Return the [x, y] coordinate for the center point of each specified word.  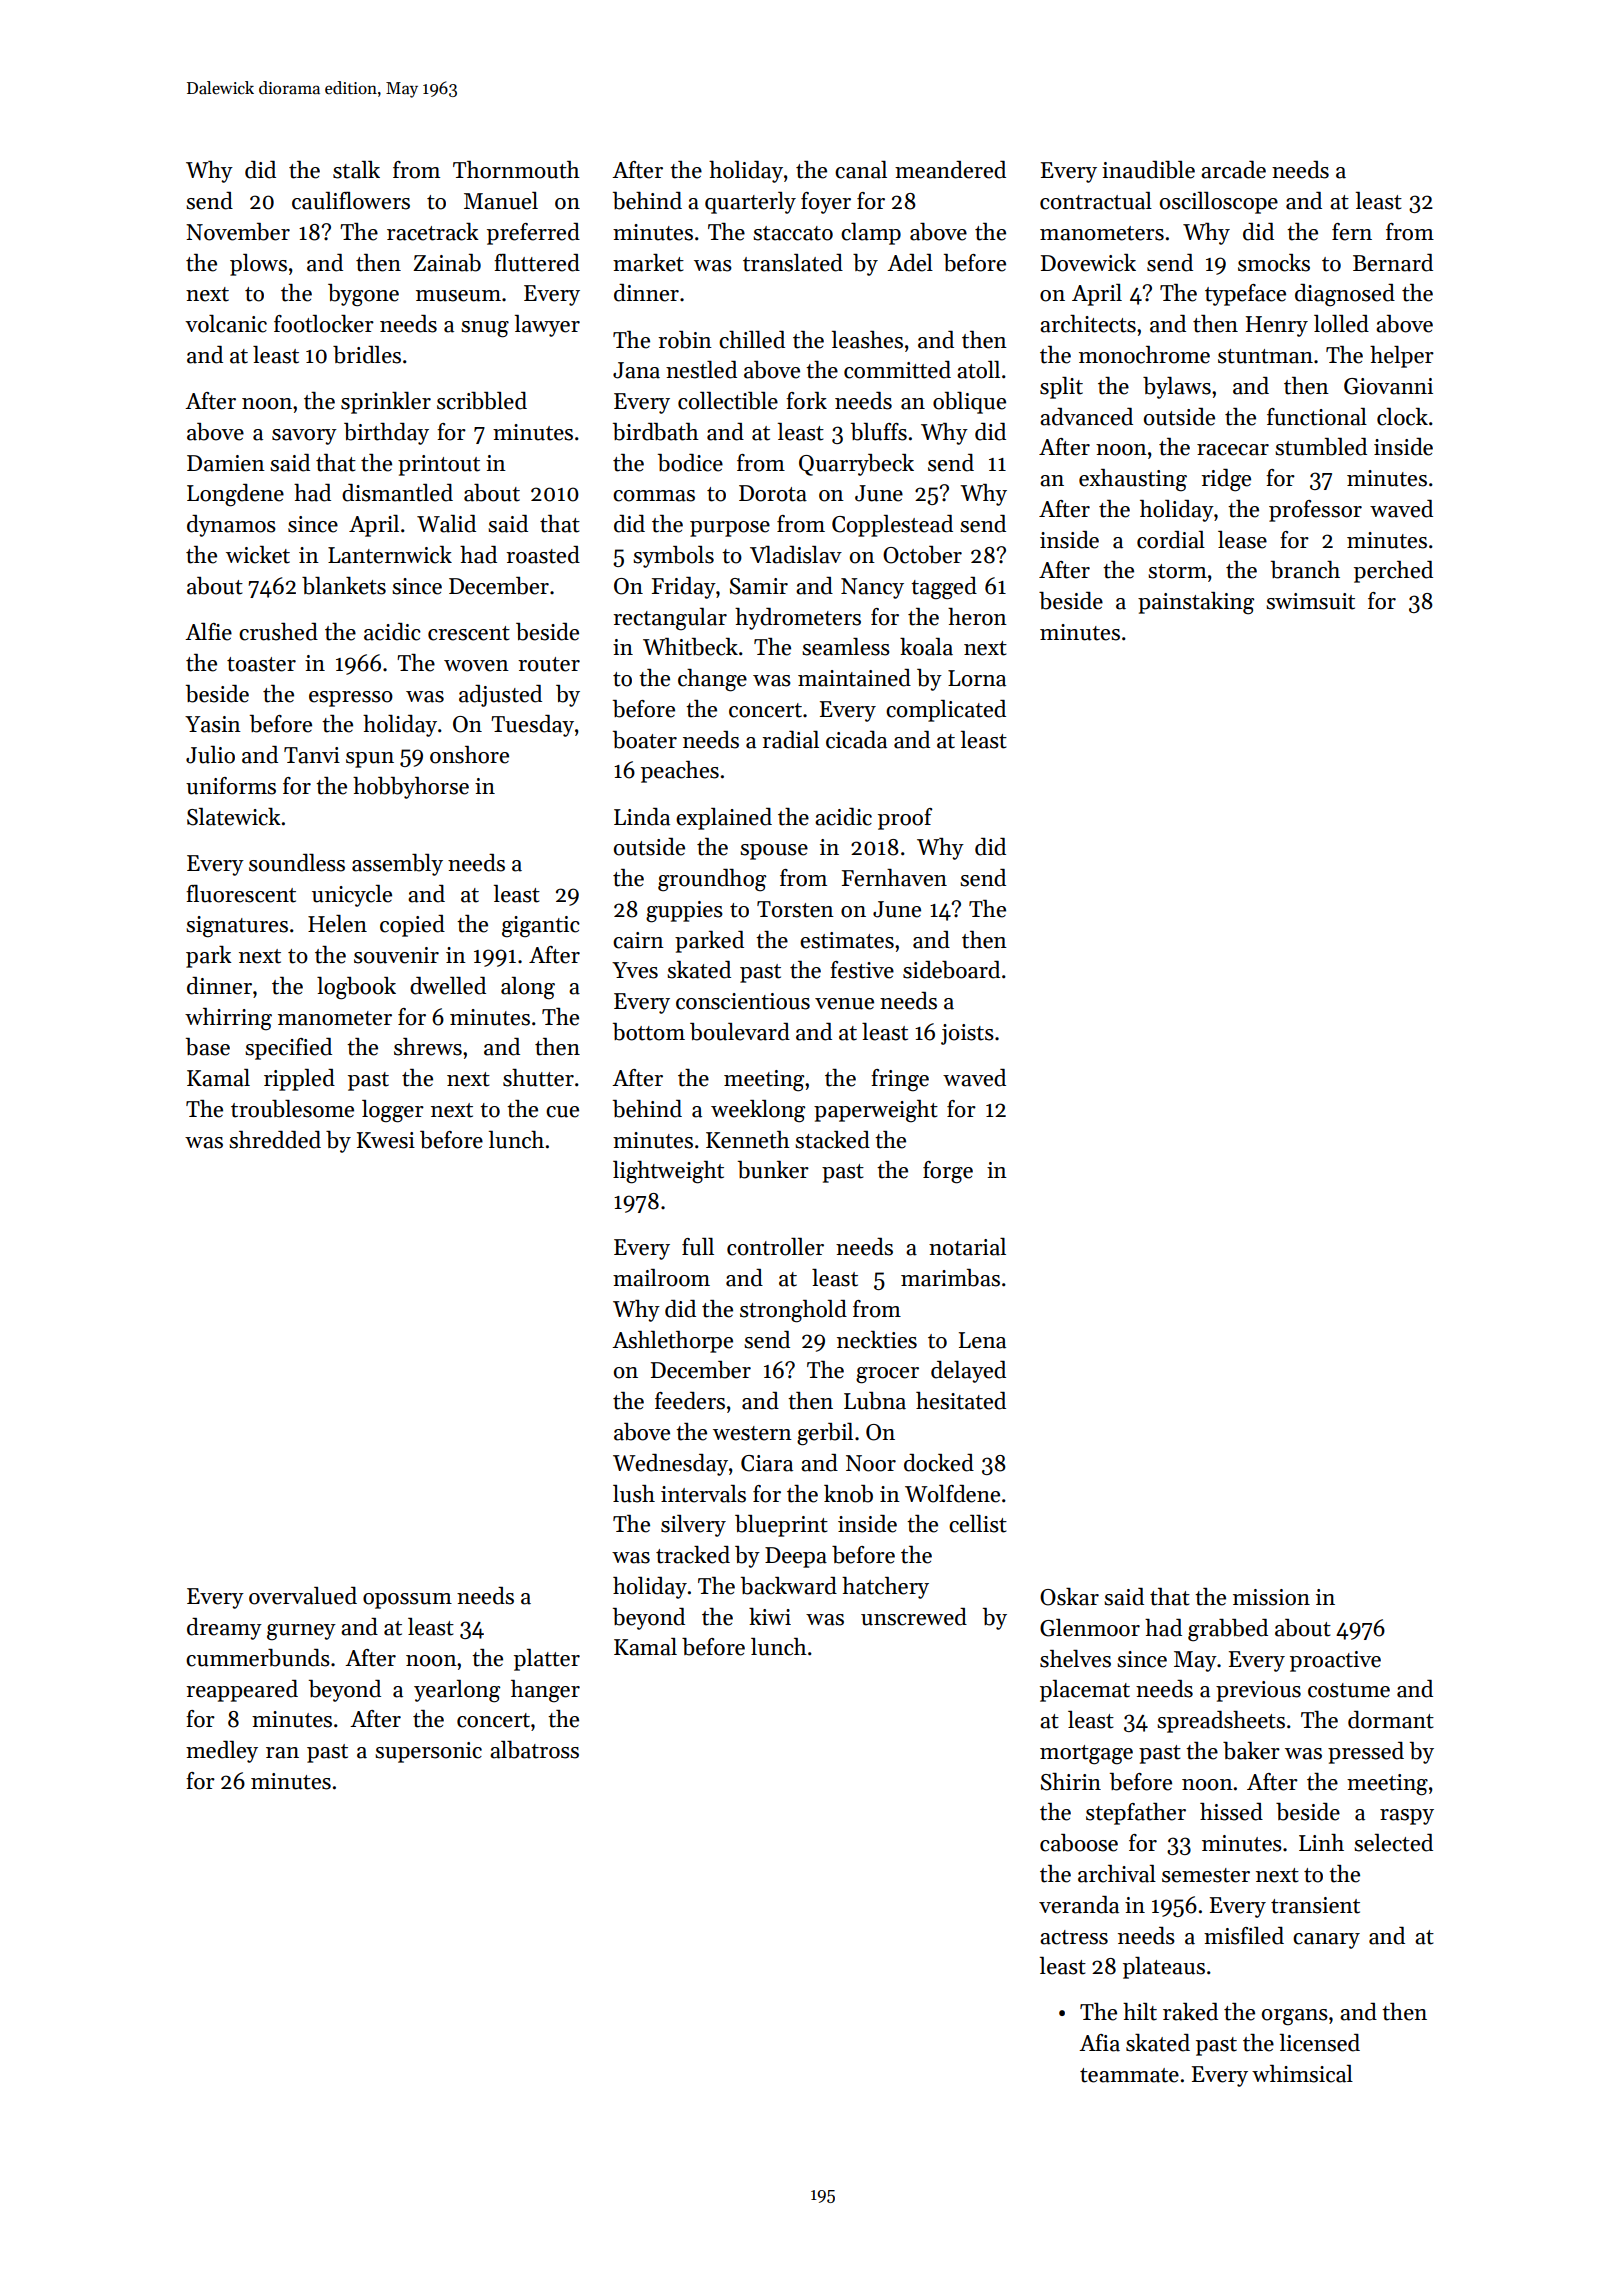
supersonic [428, 1752]
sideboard [951, 970]
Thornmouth [516, 170]
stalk [356, 170]
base [208, 1047]
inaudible [1148, 170]
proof [905, 819]
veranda [1079, 1905]
